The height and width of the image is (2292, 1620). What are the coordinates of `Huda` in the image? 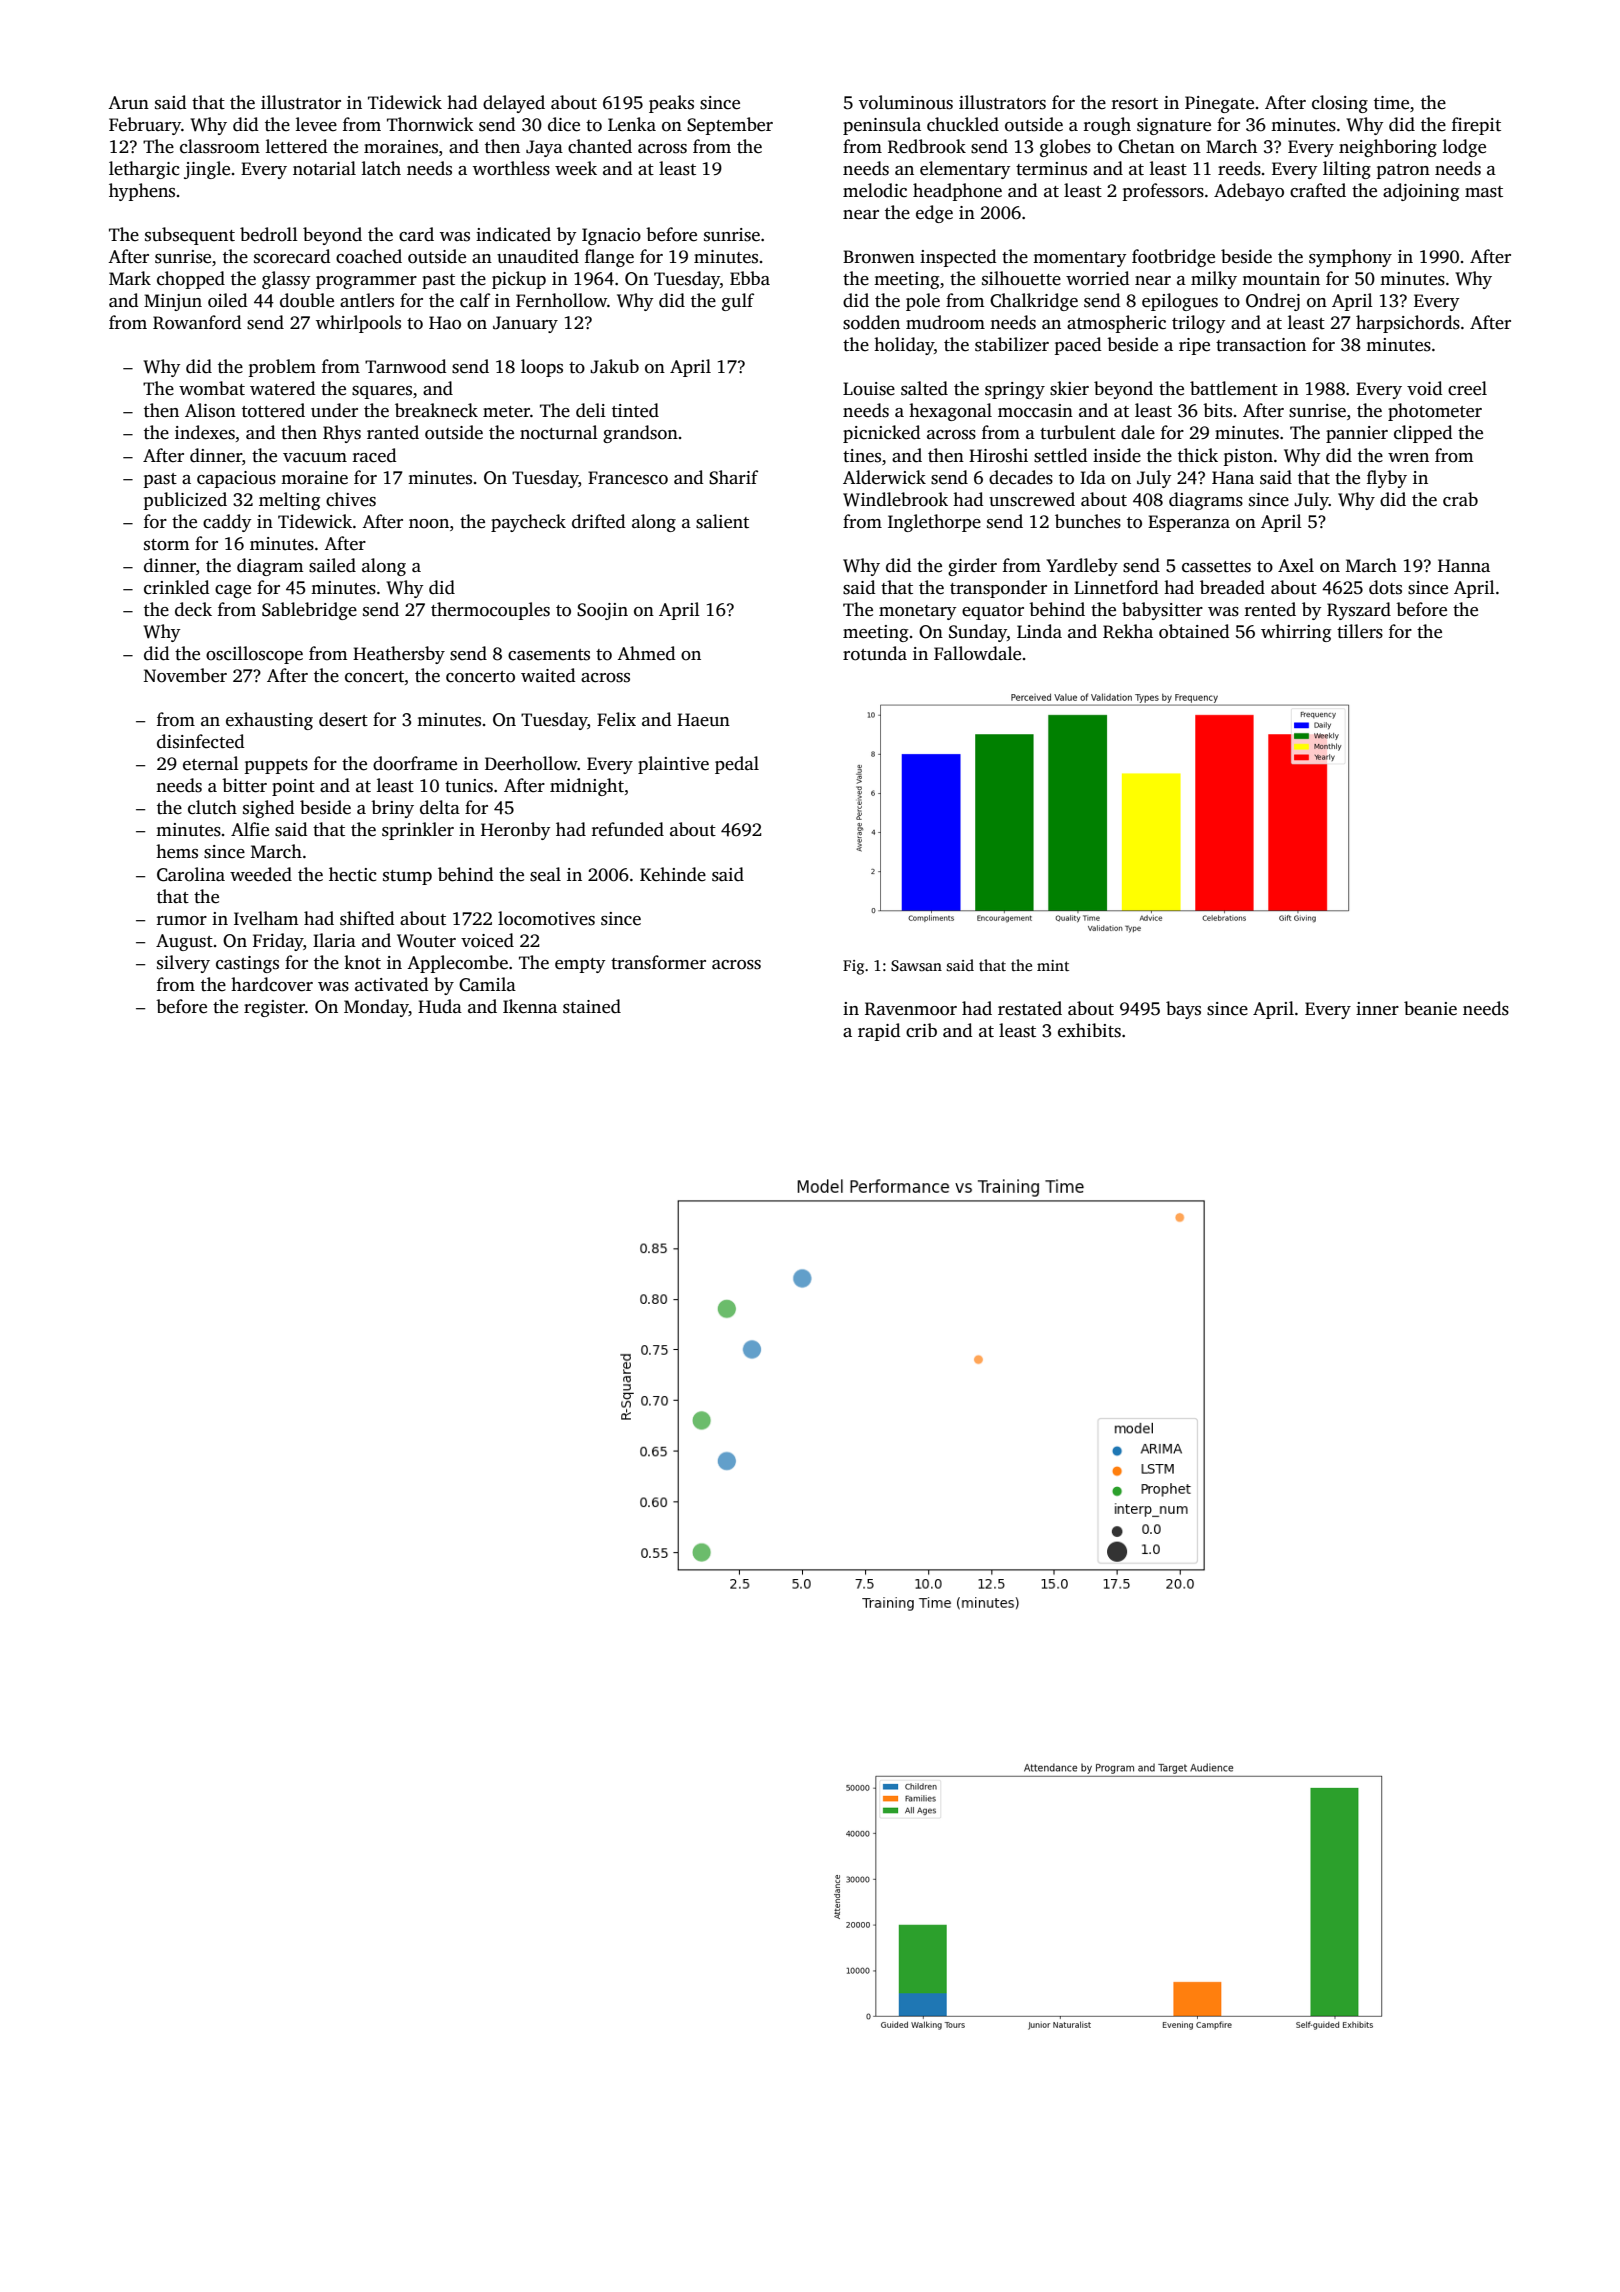 It's located at (440, 1006).
